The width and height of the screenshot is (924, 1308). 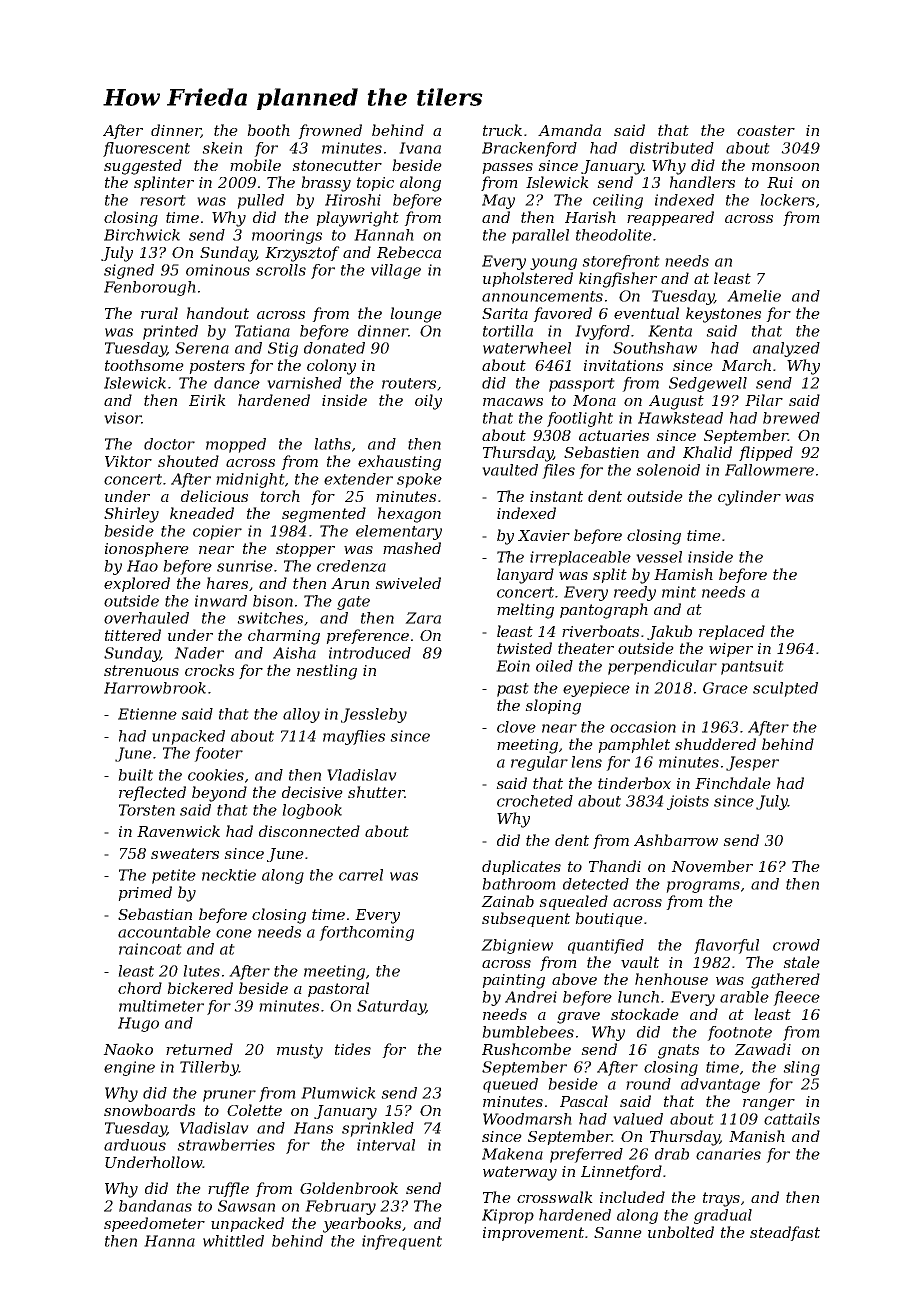 I want to click on infrequent, so click(x=402, y=1242).
